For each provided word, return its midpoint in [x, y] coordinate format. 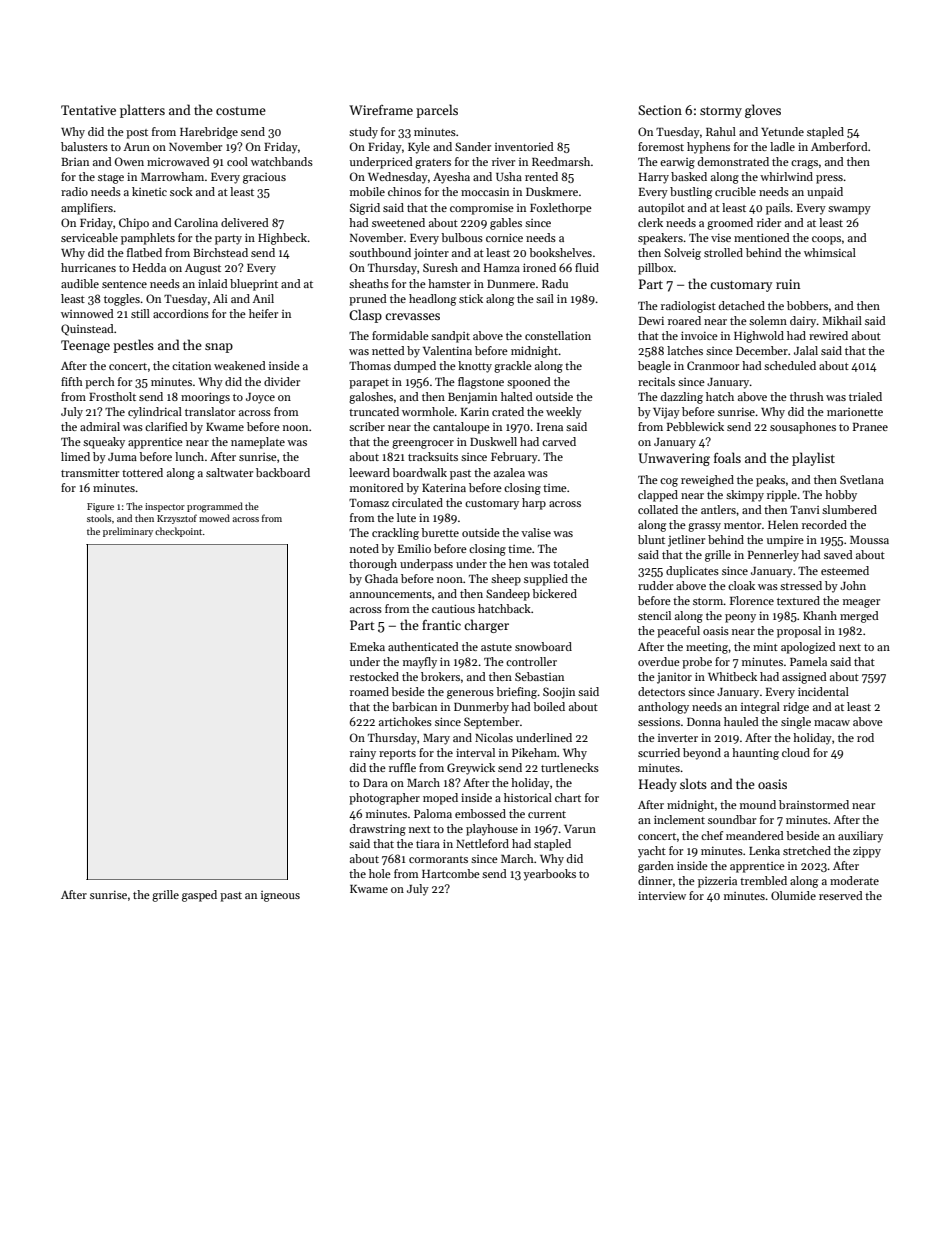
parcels [437, 111]
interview [662, 895]
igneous [280, 896]
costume [241, 111]
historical [528, 797]
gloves [763, 111]
